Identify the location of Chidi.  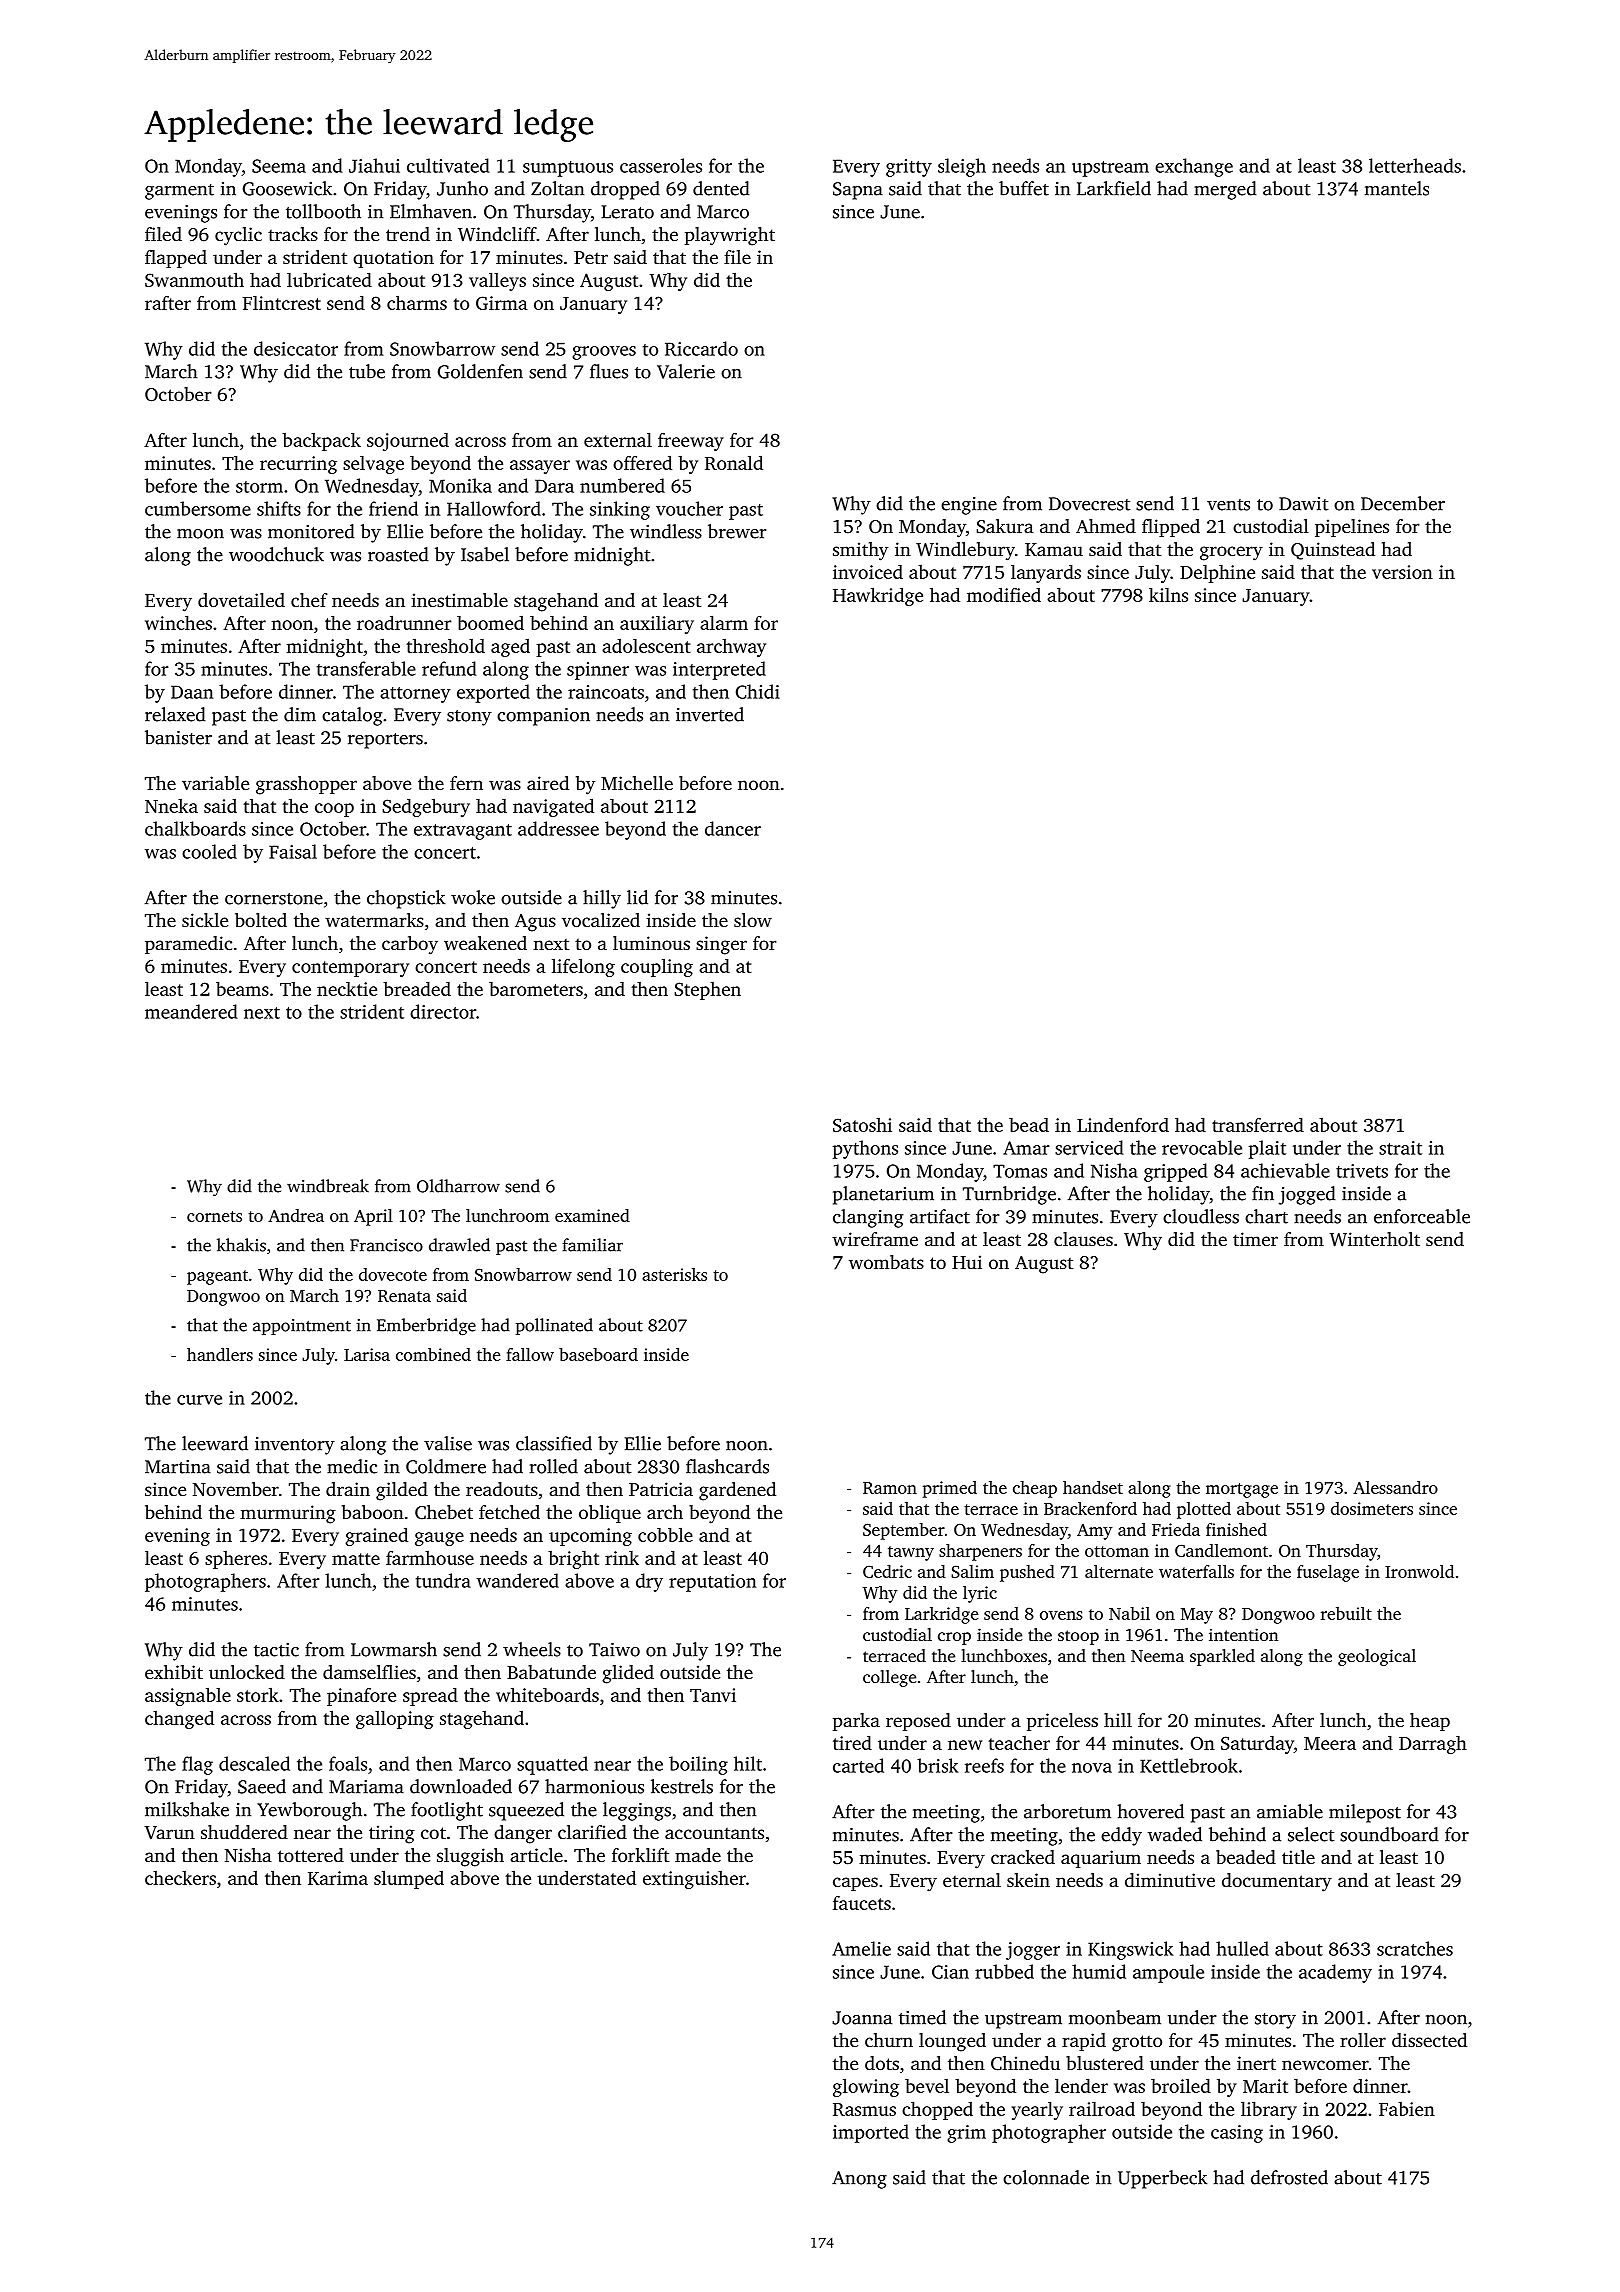
(758, 691).
